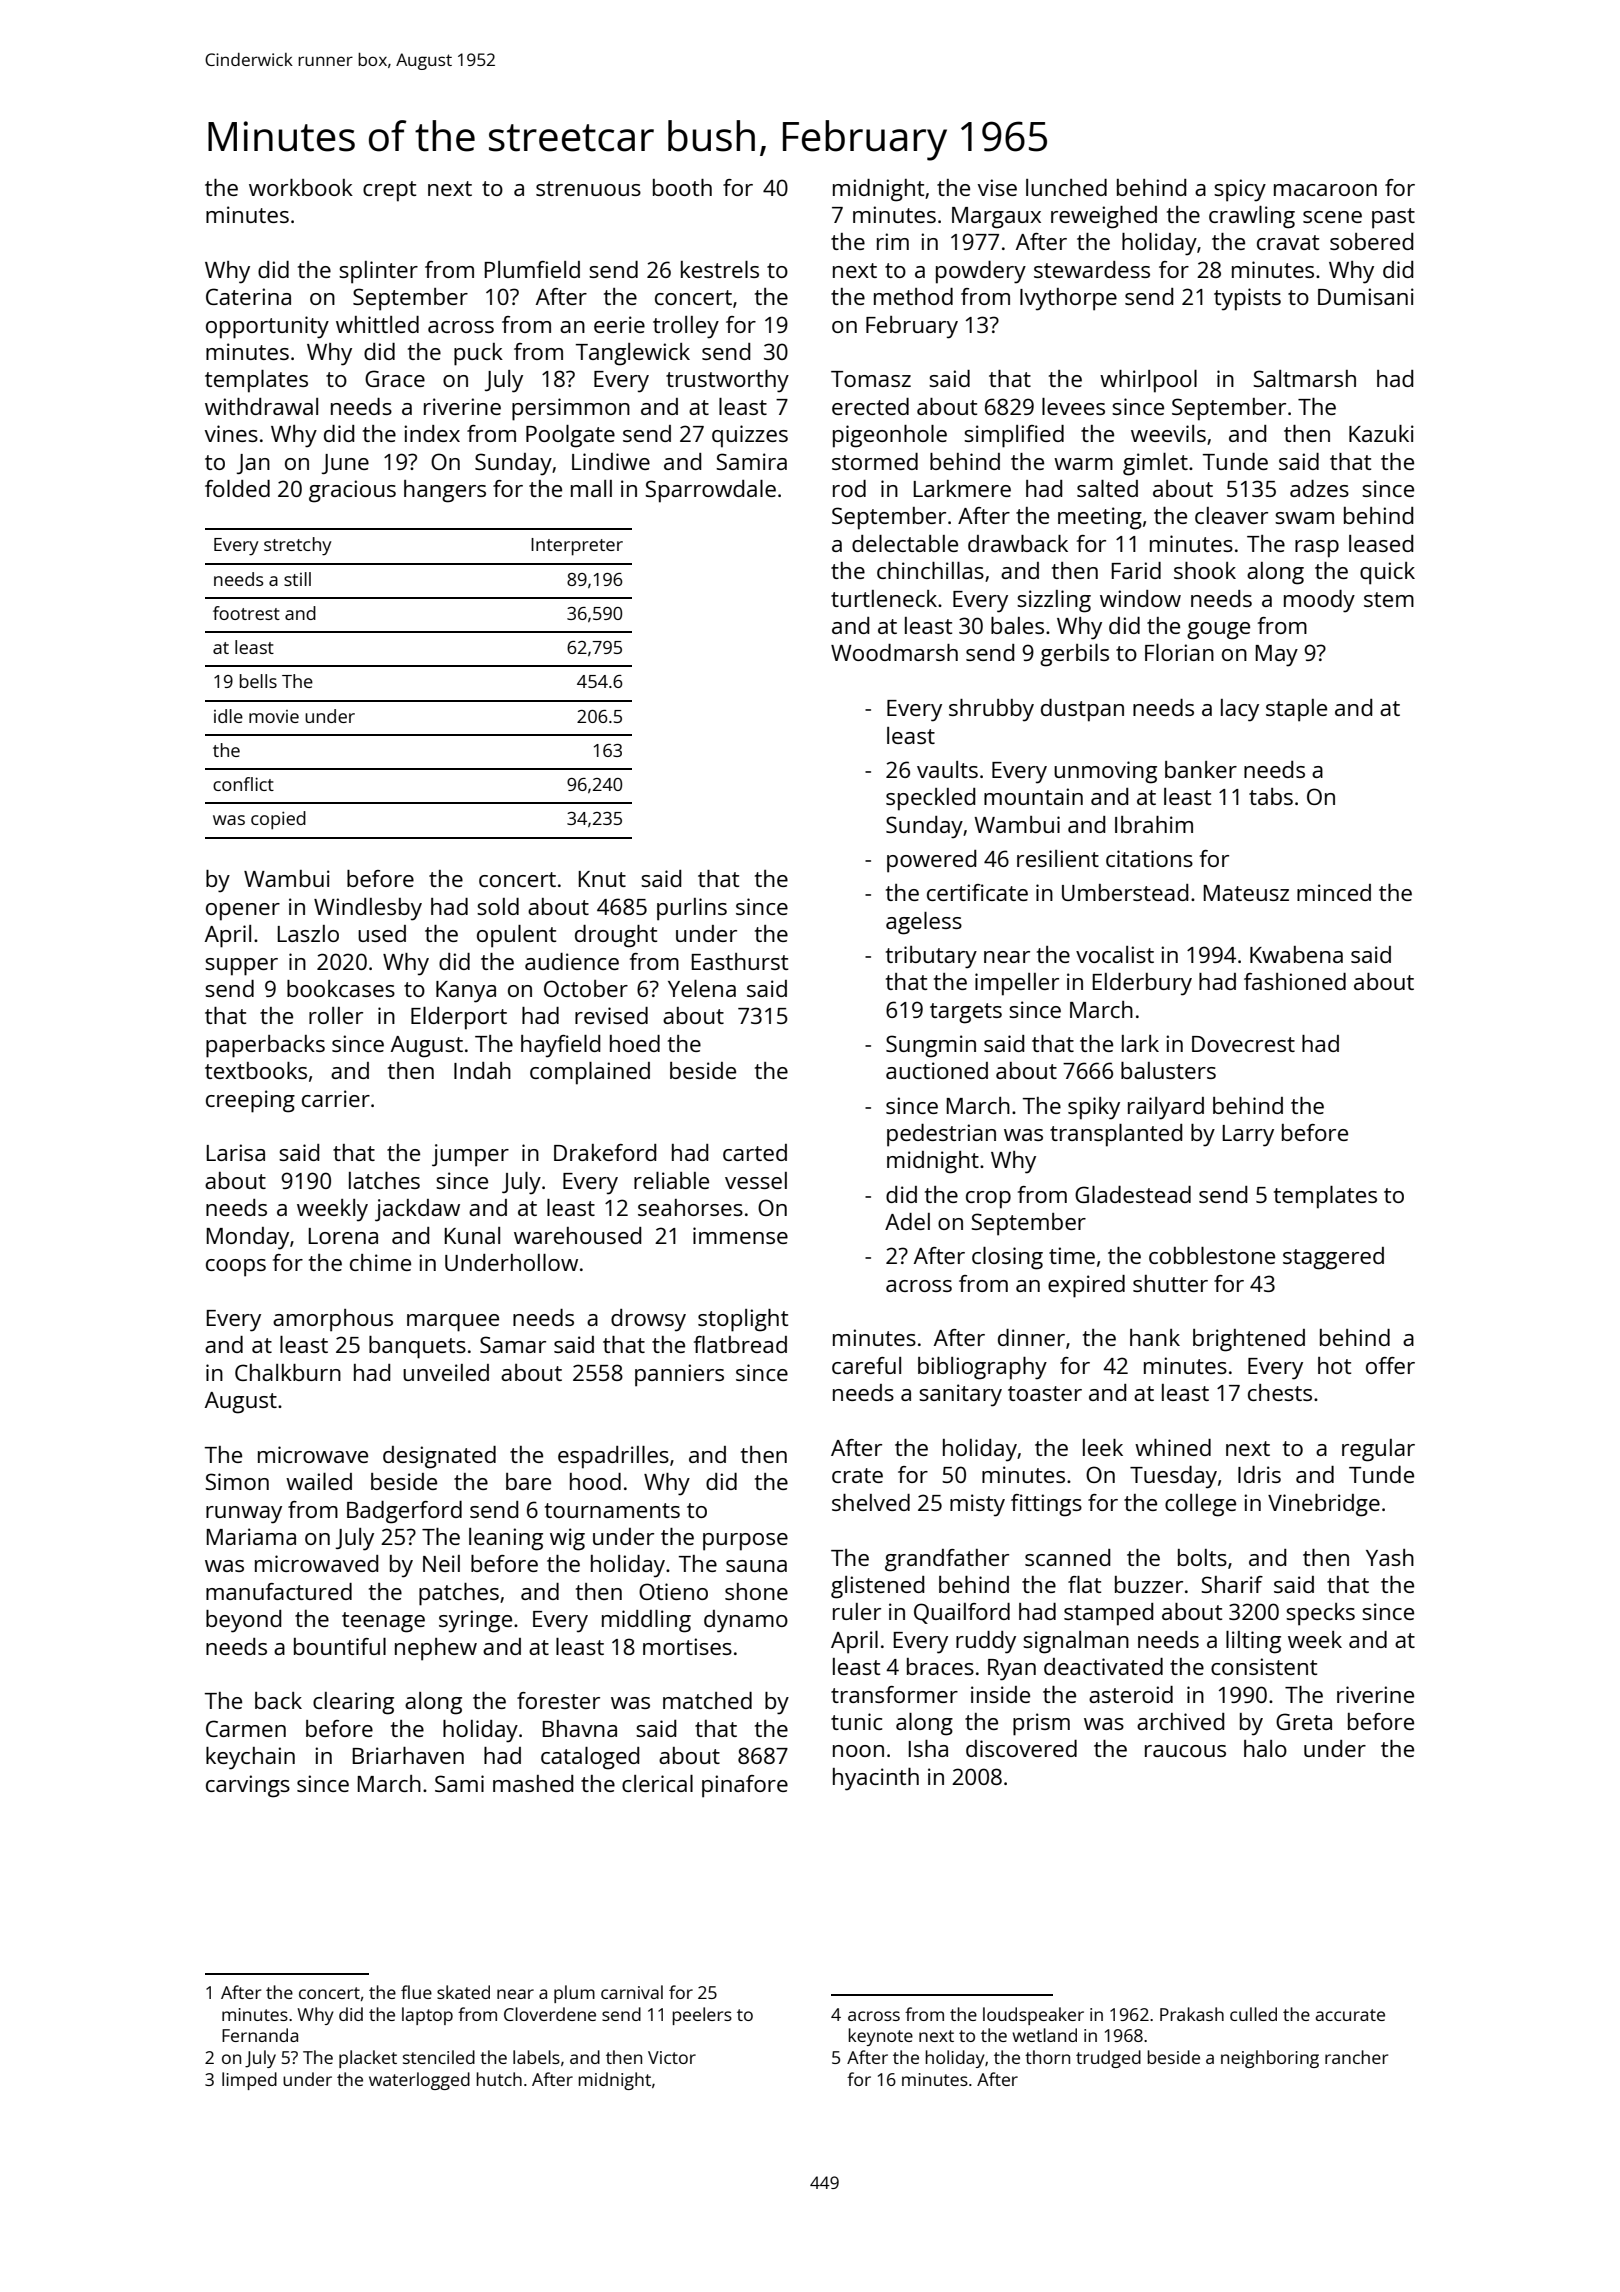 This screenshot has width=1620, height=2292. What do you see at coordinates (236, 1268) in the screenshot?
I see `coops` at bounding box center [236, 1268].
